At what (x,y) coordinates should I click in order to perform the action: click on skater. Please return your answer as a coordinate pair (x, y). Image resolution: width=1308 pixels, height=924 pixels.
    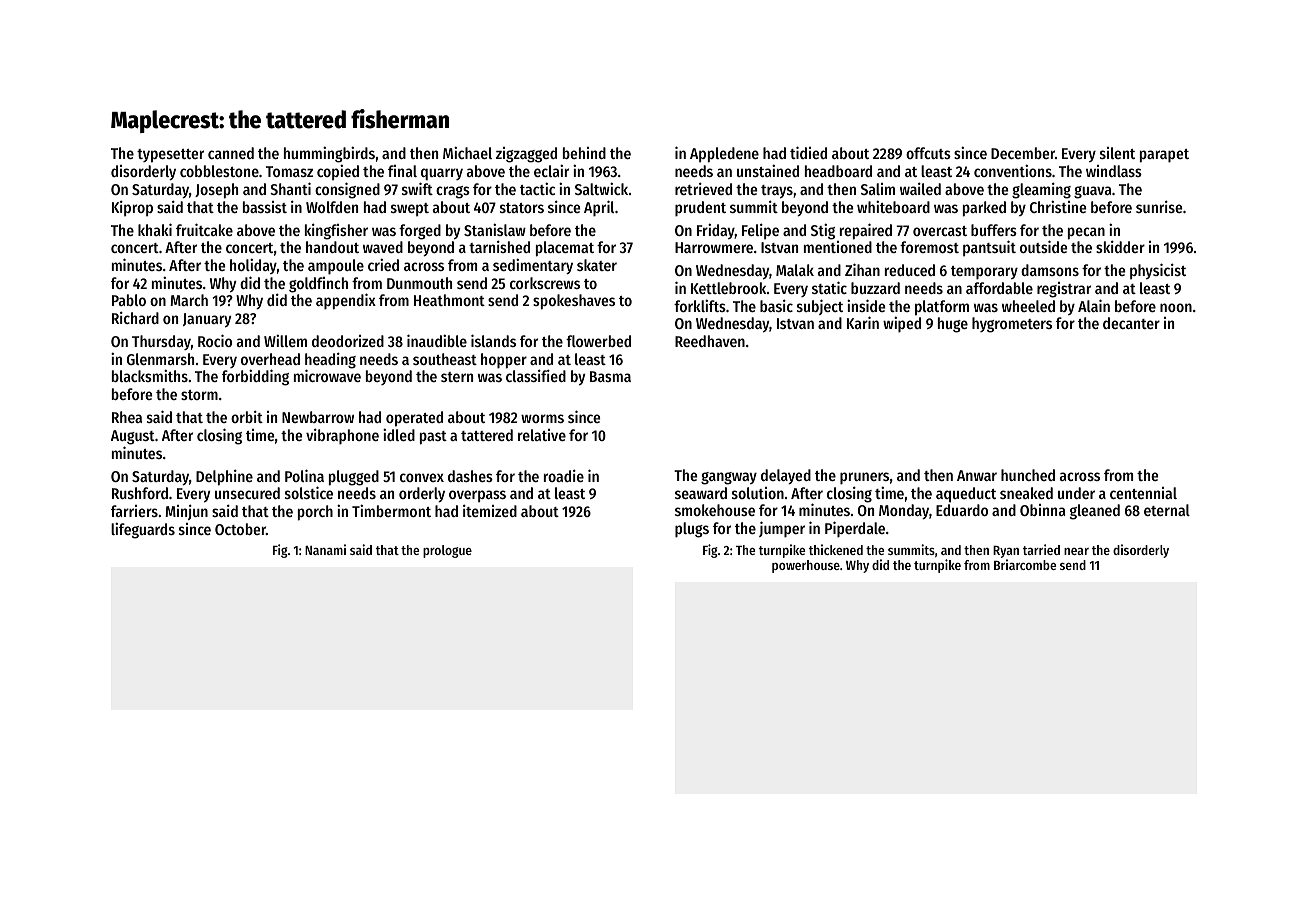
    Looking at the image, I should click on (597, 265).
